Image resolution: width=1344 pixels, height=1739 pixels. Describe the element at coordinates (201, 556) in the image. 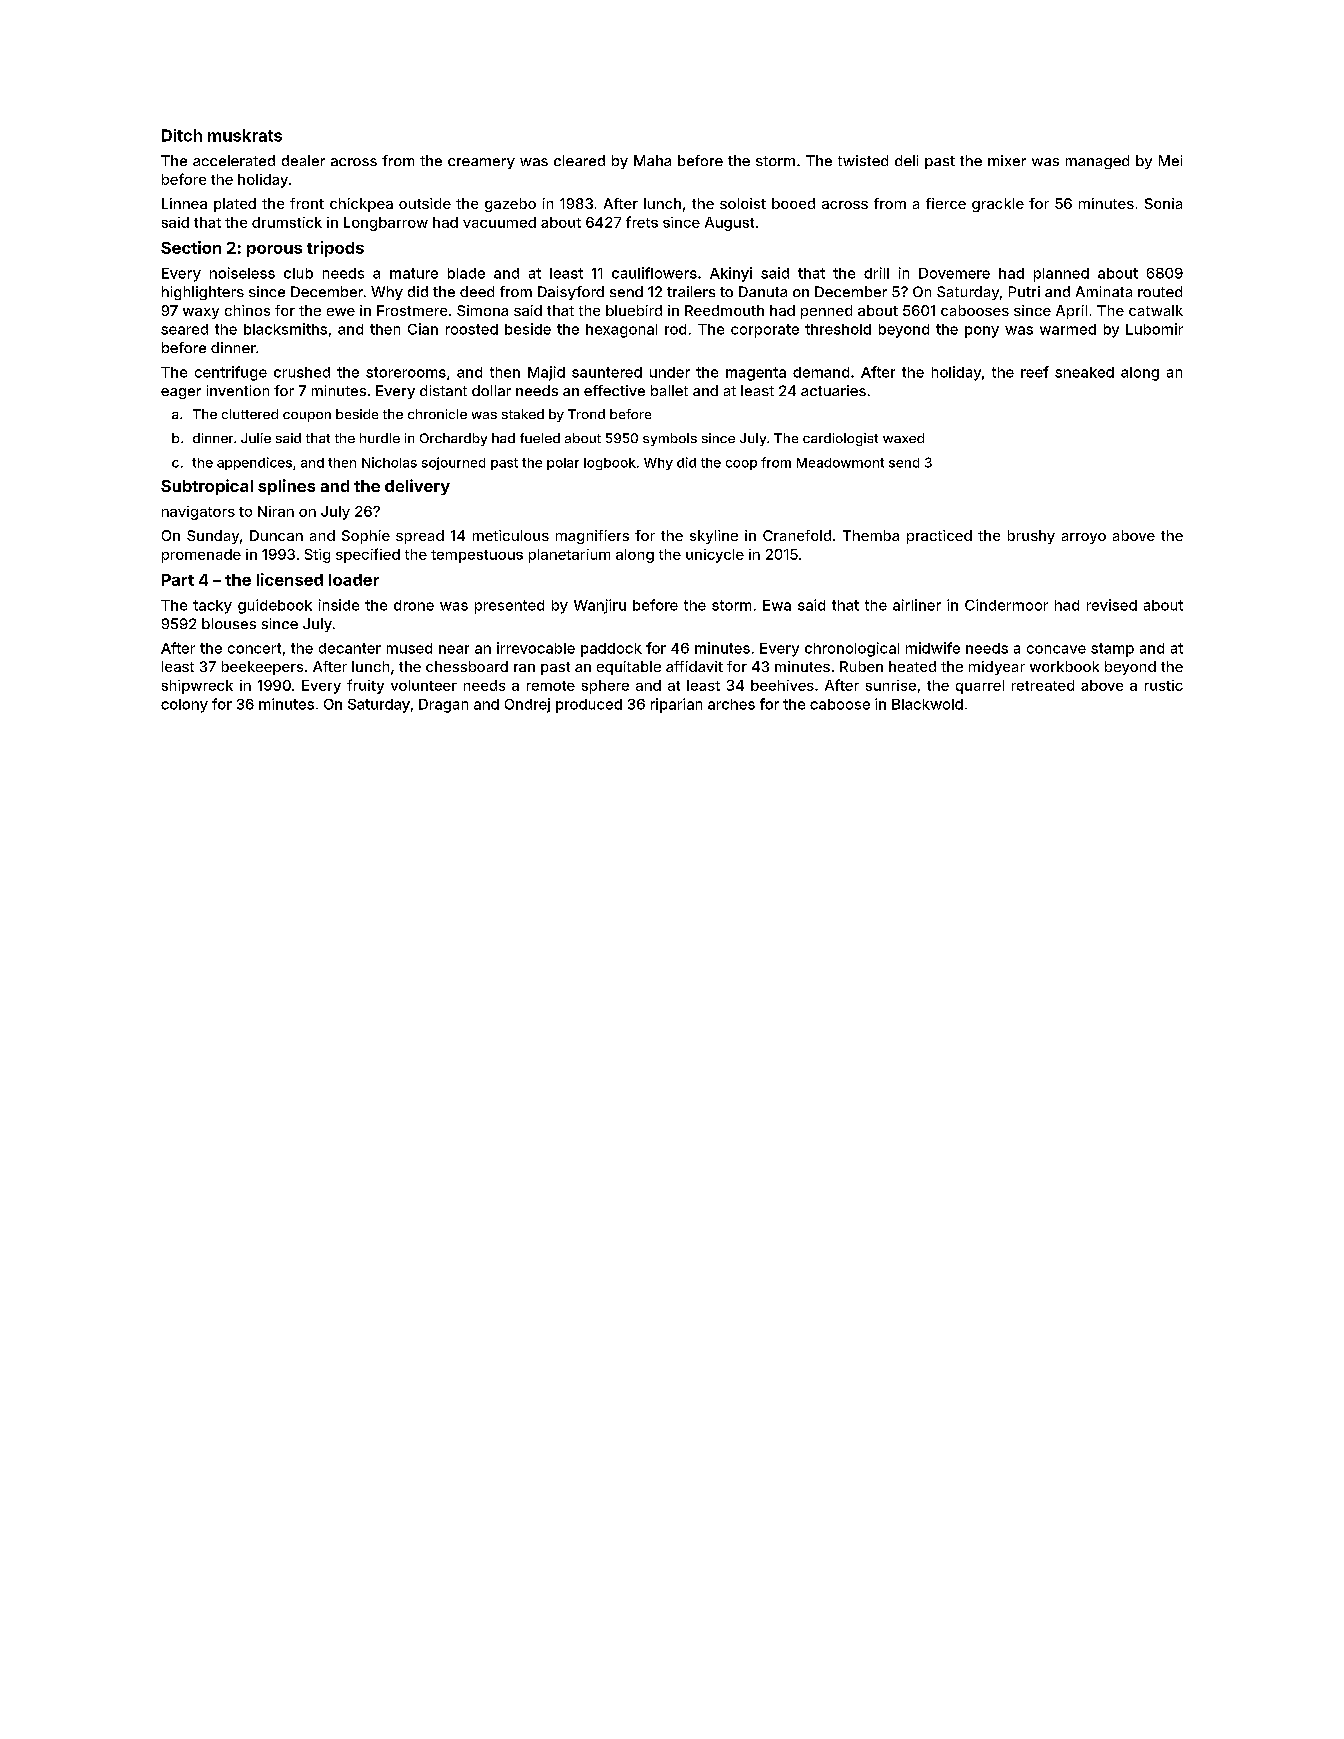

I see `promenade` at that location.
